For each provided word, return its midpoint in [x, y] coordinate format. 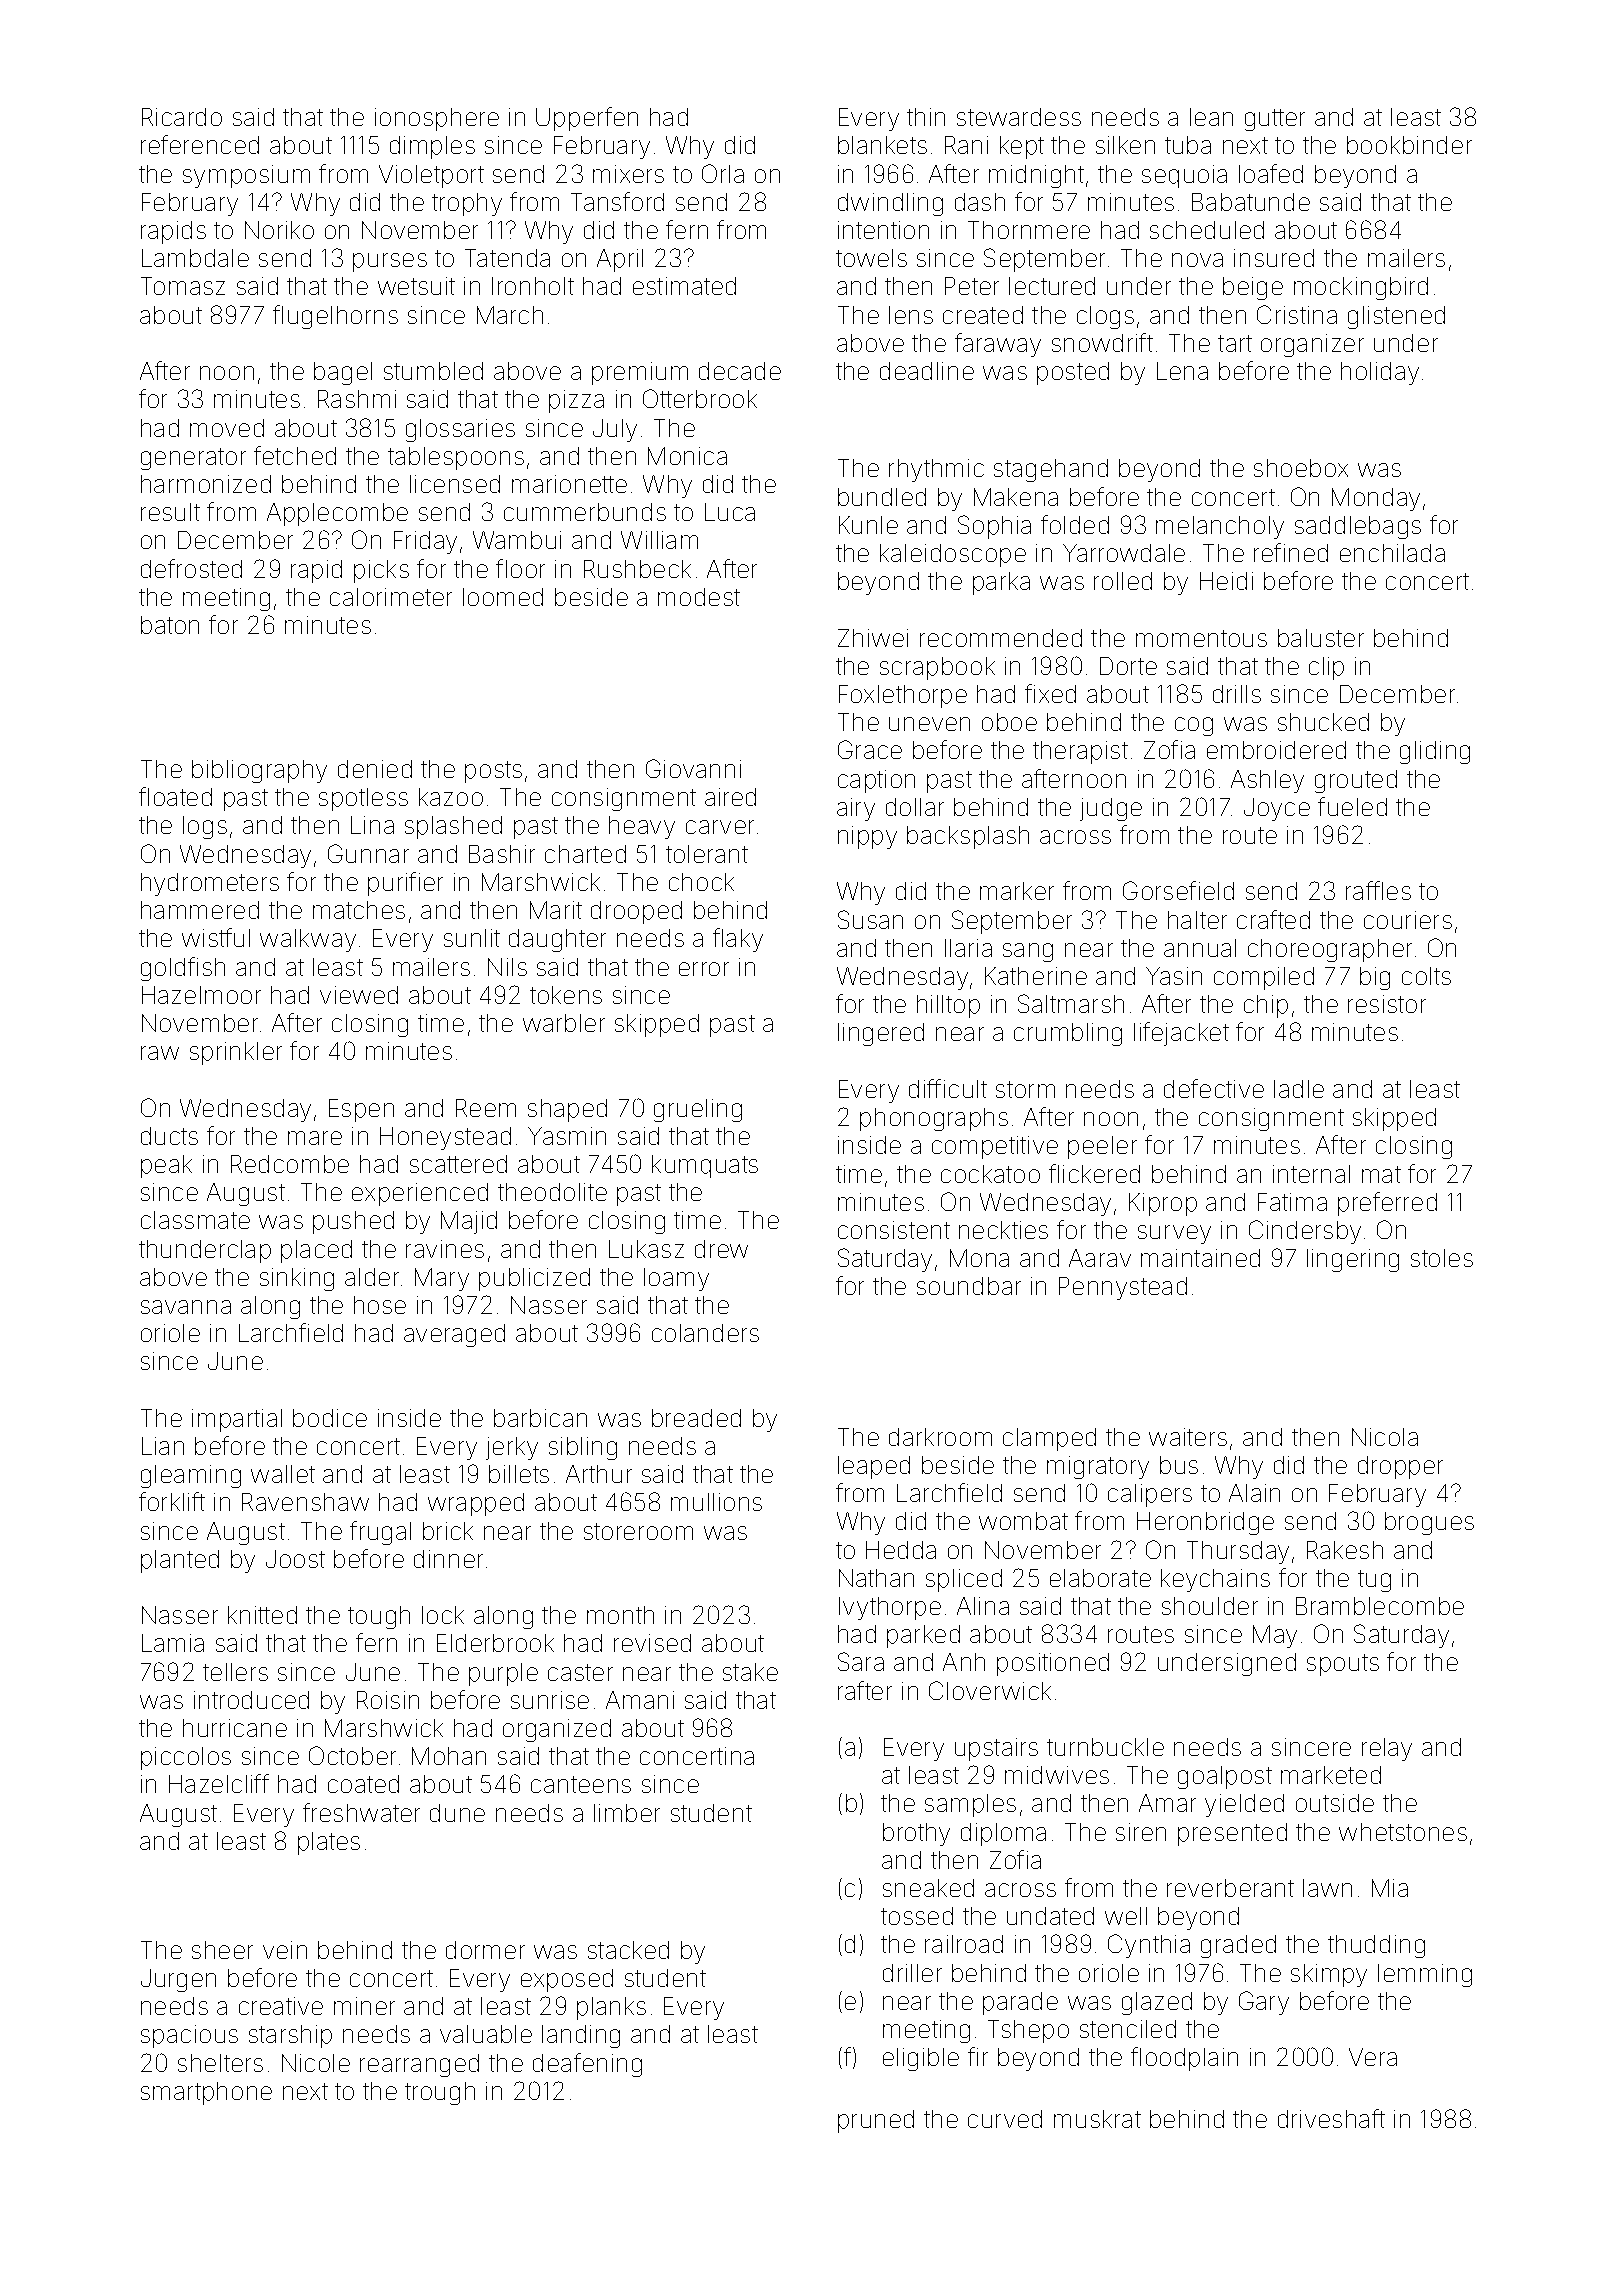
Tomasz [183, 286]
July [615, 430]
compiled [1264, 978]
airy [856, 809]
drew [721, 1249]
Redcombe [290, 1164]
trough [440, 2093]
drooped [636, 912]
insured [1274, 258]
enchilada [1392, 553]
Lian [163, 1446]
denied [375, 769]
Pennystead [1123, 1288]
